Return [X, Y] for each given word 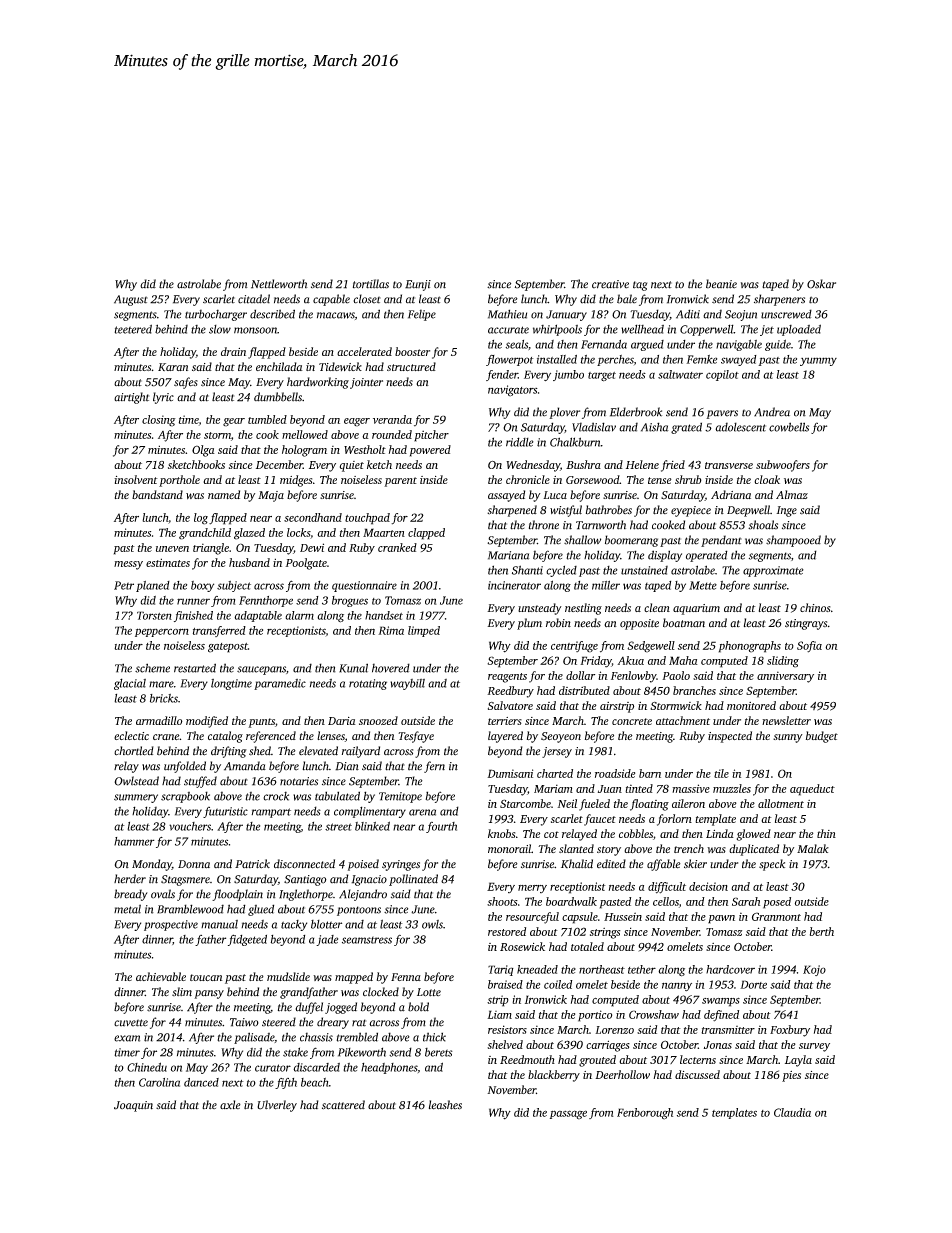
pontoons [359, 911]
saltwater [680, 374]
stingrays [806, 624]
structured [411, 366]
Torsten [154, 615]
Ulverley [277, 1106]
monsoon [255, 330]
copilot [722, 375]
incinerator [514, 585]
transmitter [728, 1030]
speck [772, 865]
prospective [171, 925]
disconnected [304, 864]
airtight [131, 398]
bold [418, 1007]
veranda [392, 419]
